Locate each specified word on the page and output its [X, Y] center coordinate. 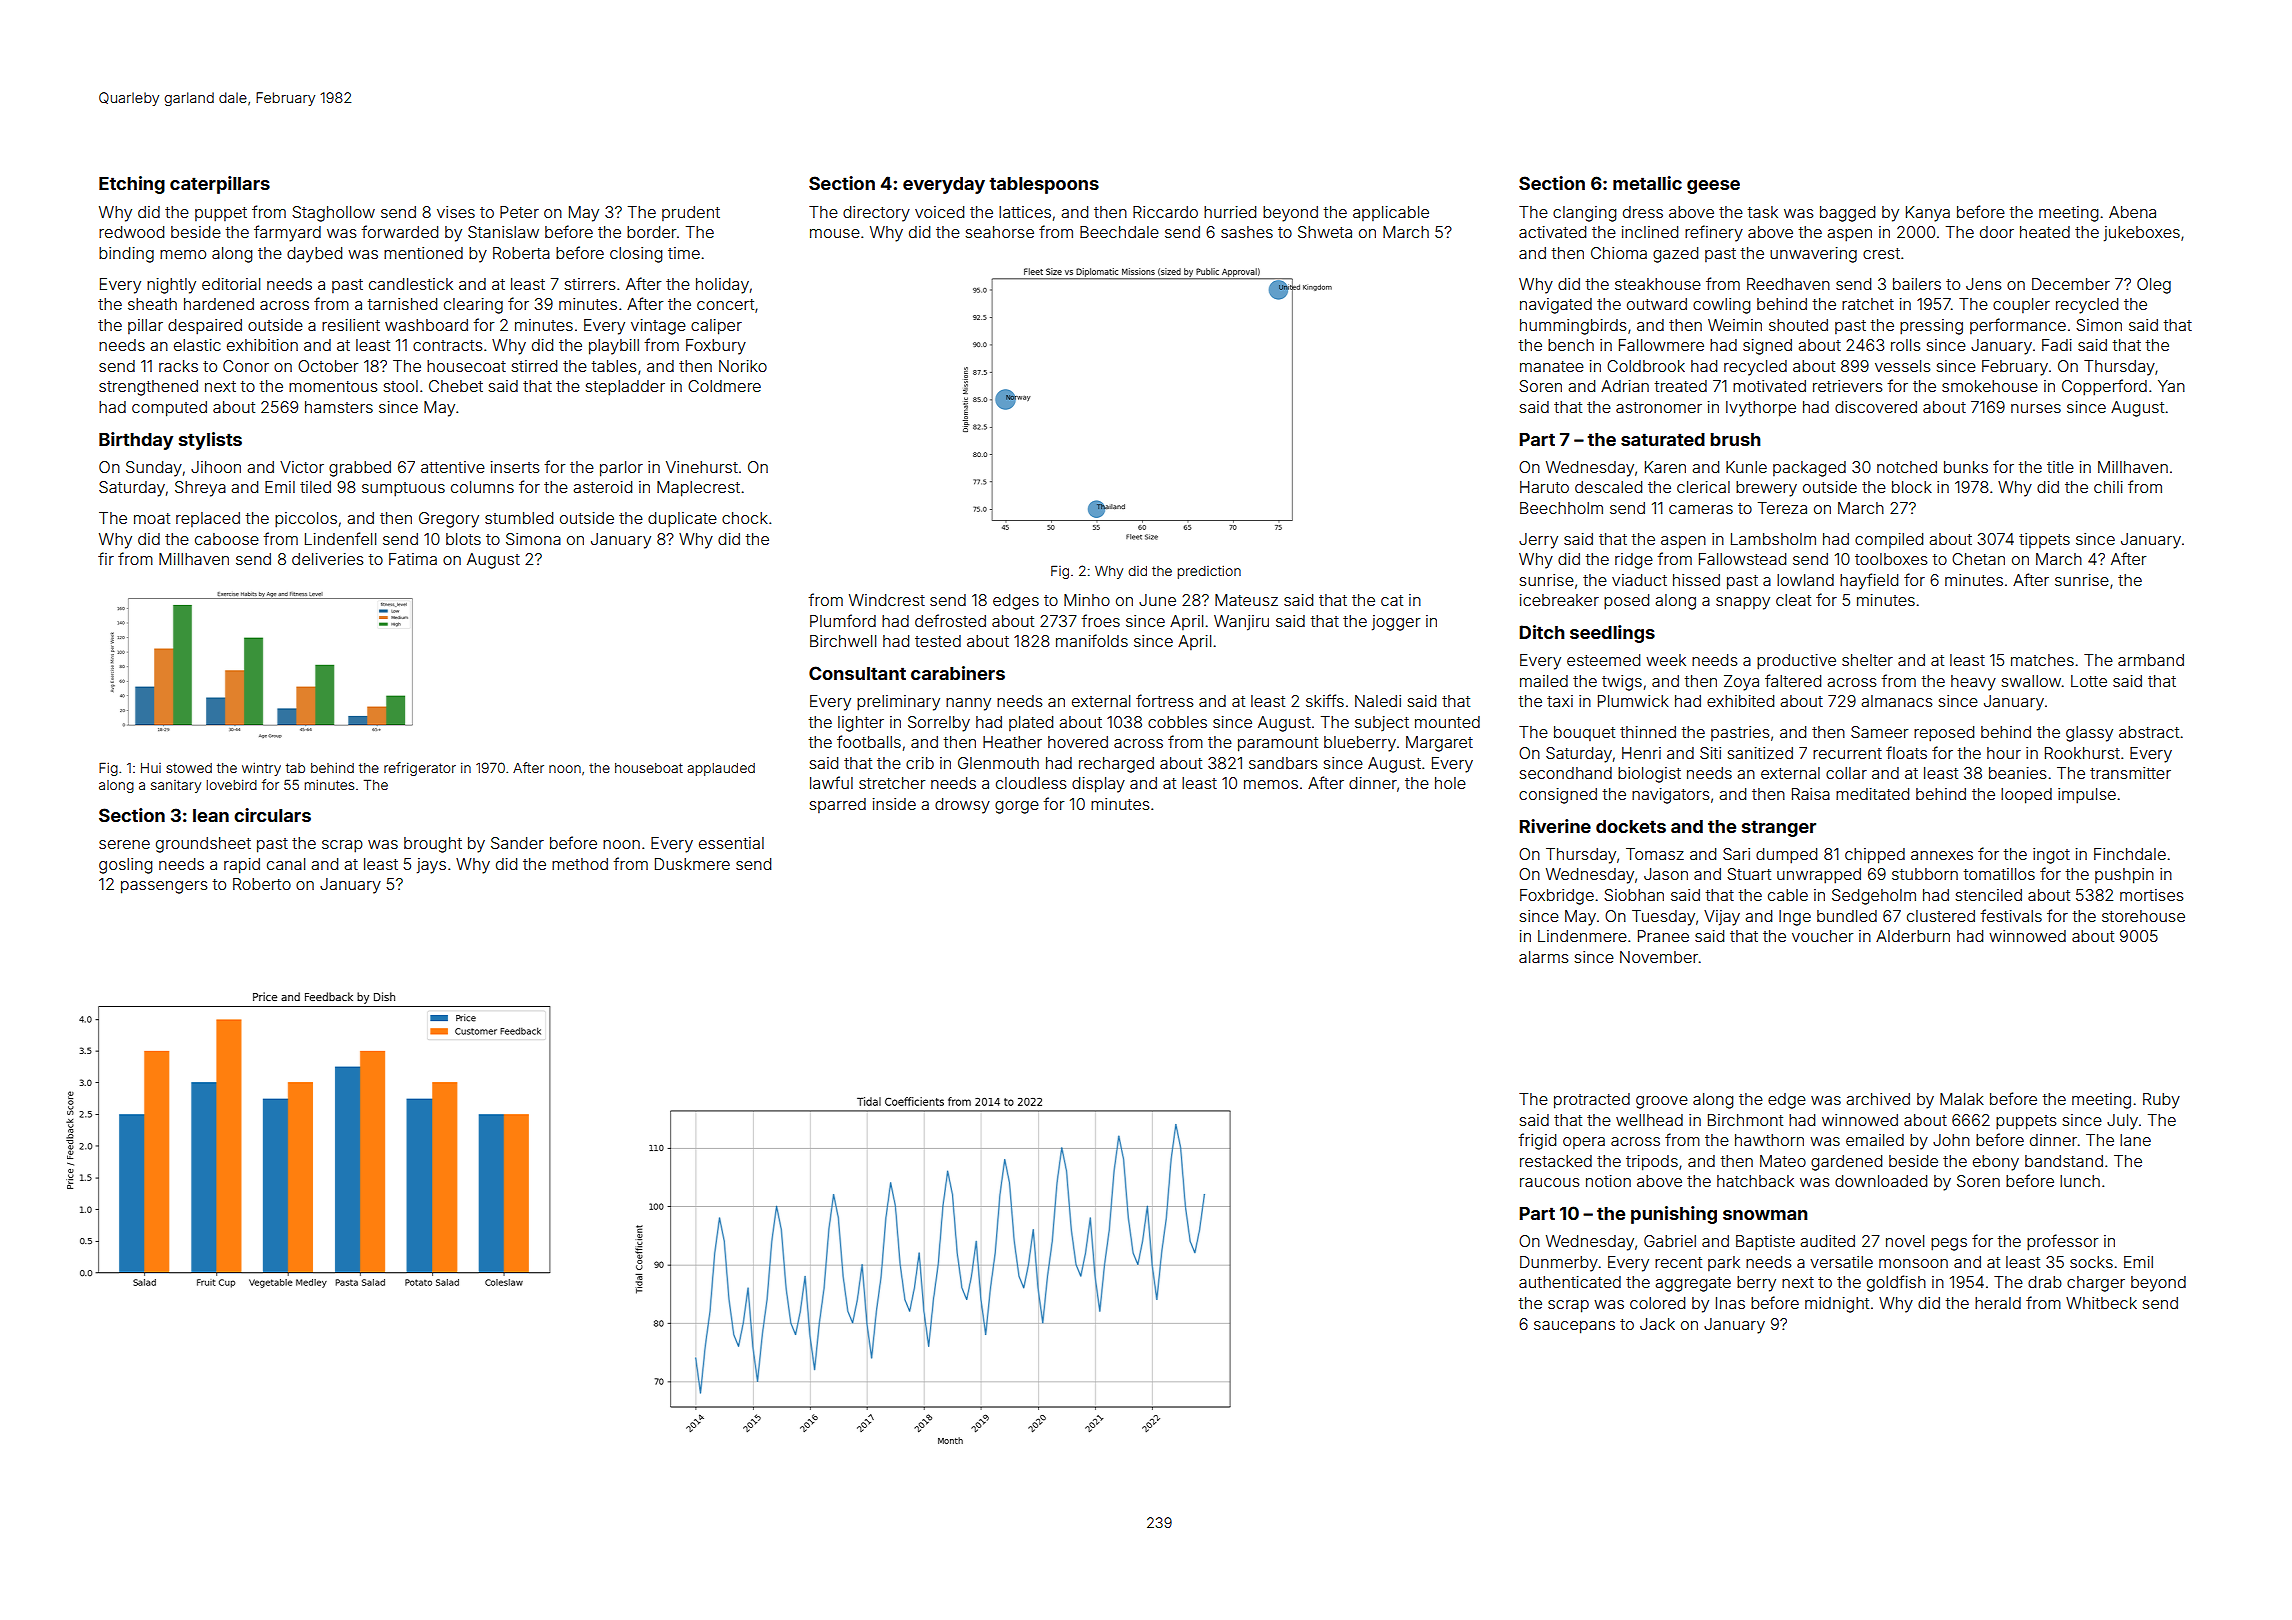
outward [1657, 304]
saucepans [1574, 1327]
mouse [835, 233]
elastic [197, 345]
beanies [2018, 773]
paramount [1278, 744]
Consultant [857, 673]
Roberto [262, 884]
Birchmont [1745, 1120]
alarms [1544, 957]
